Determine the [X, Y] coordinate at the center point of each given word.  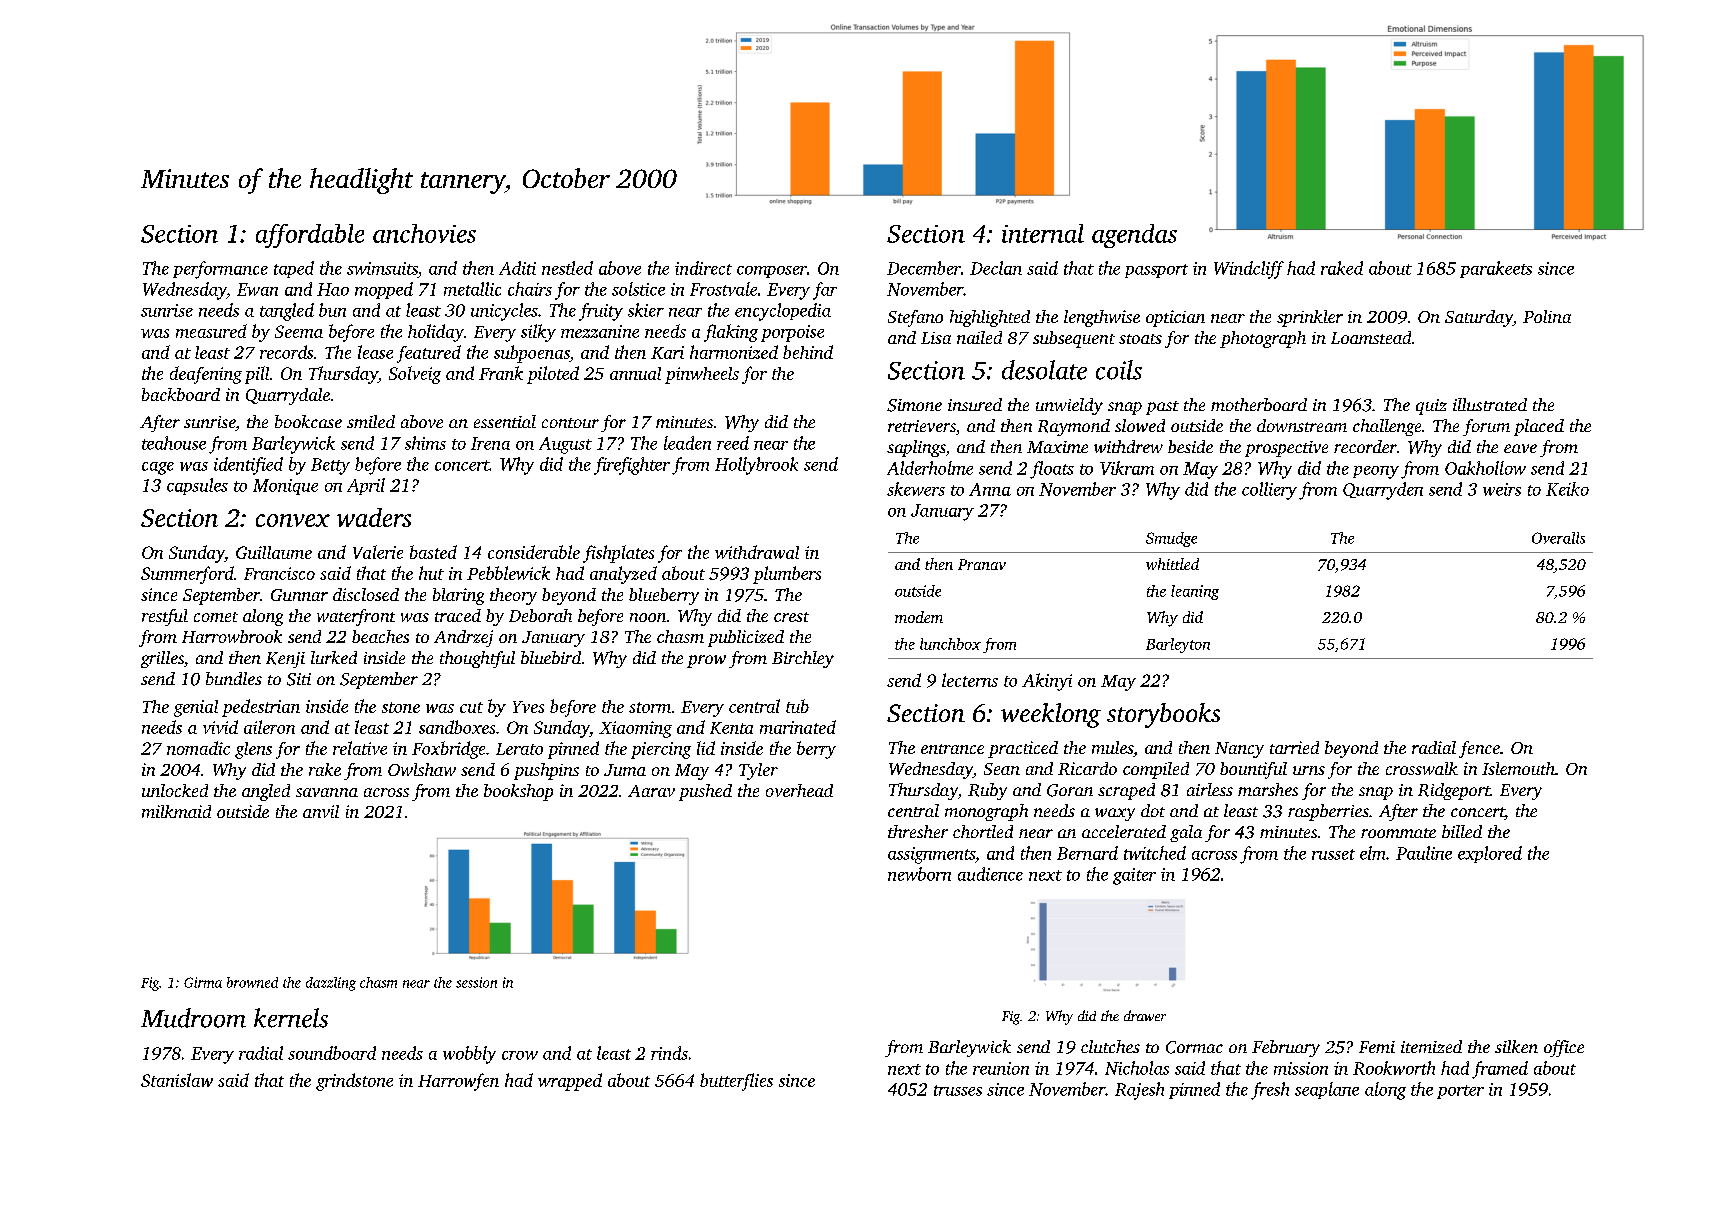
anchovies [424, 233]
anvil [321, 811]
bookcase [308, 421]
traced [458, 615]
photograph [1263, 339]
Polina [1547, 316]
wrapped [570, 1082]
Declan [996, 268]
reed [733, 443]
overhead [799, 790]
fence [1479, 749]
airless [1210, 789]
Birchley [803, 659]
